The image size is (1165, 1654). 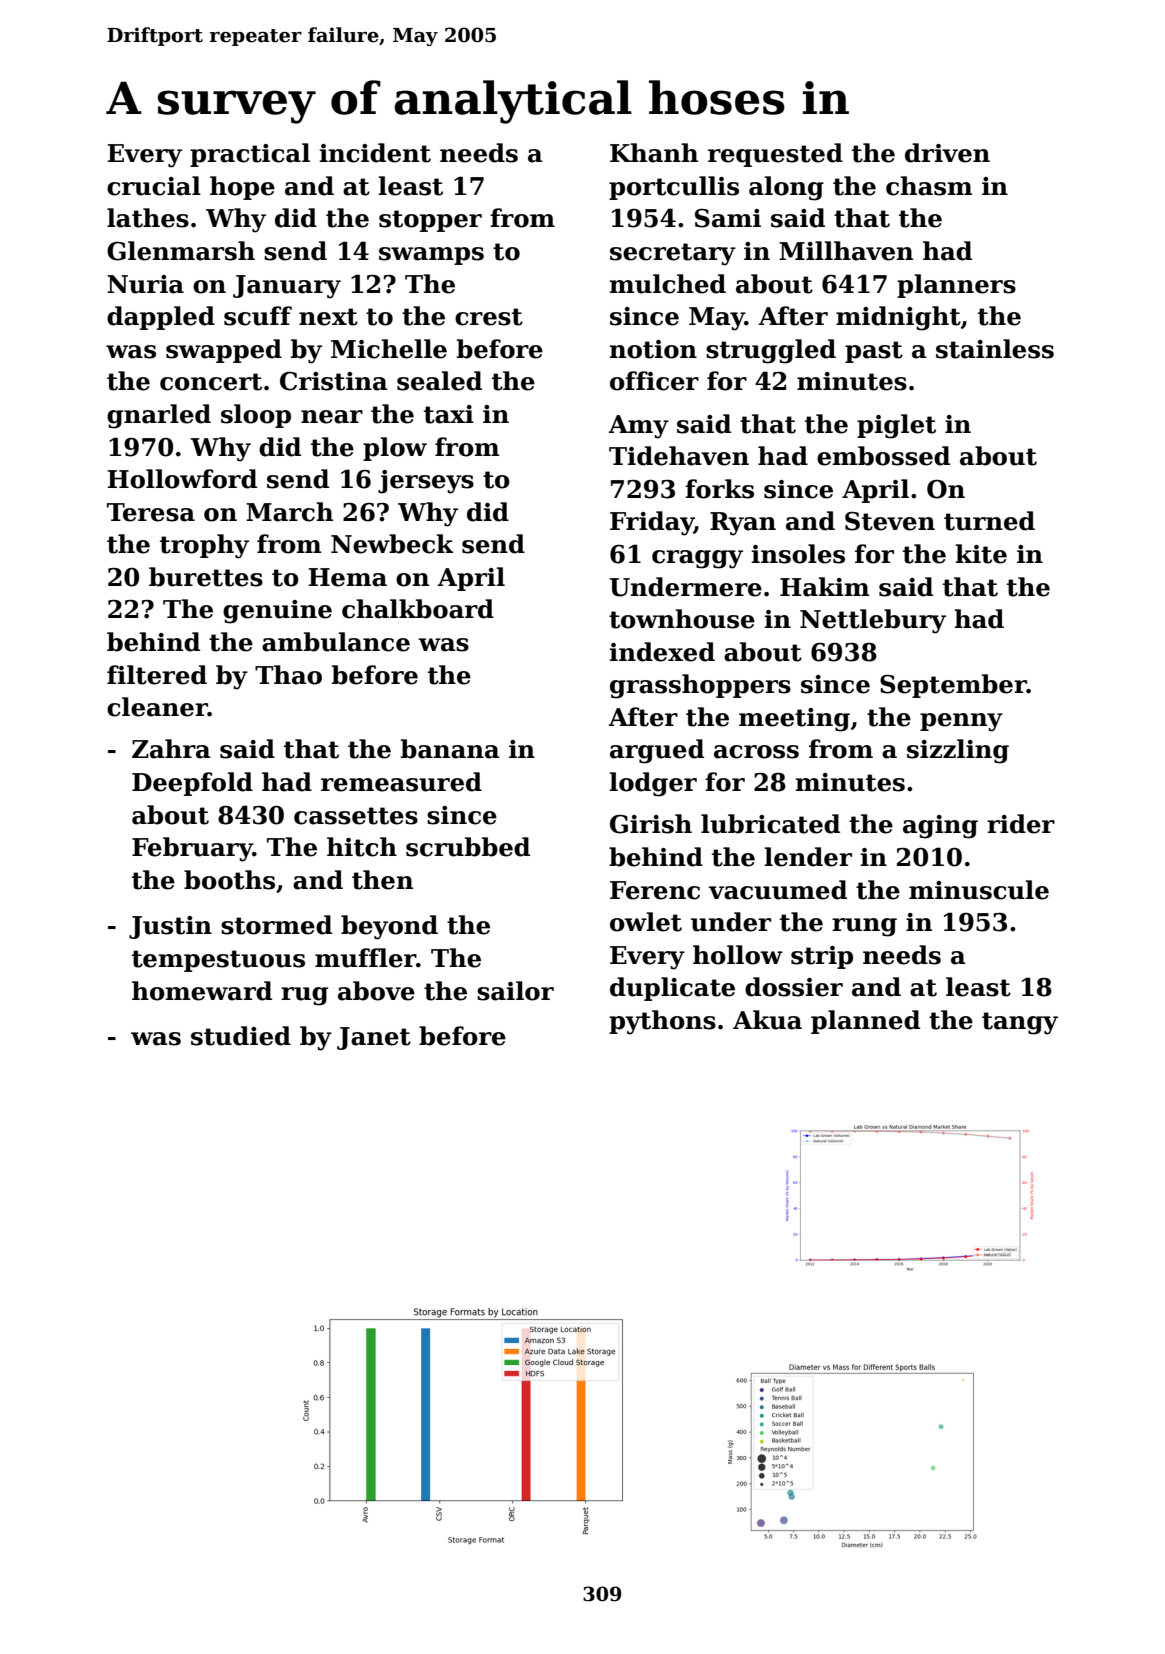 I want to click on then, so click(x=382, y=880).
